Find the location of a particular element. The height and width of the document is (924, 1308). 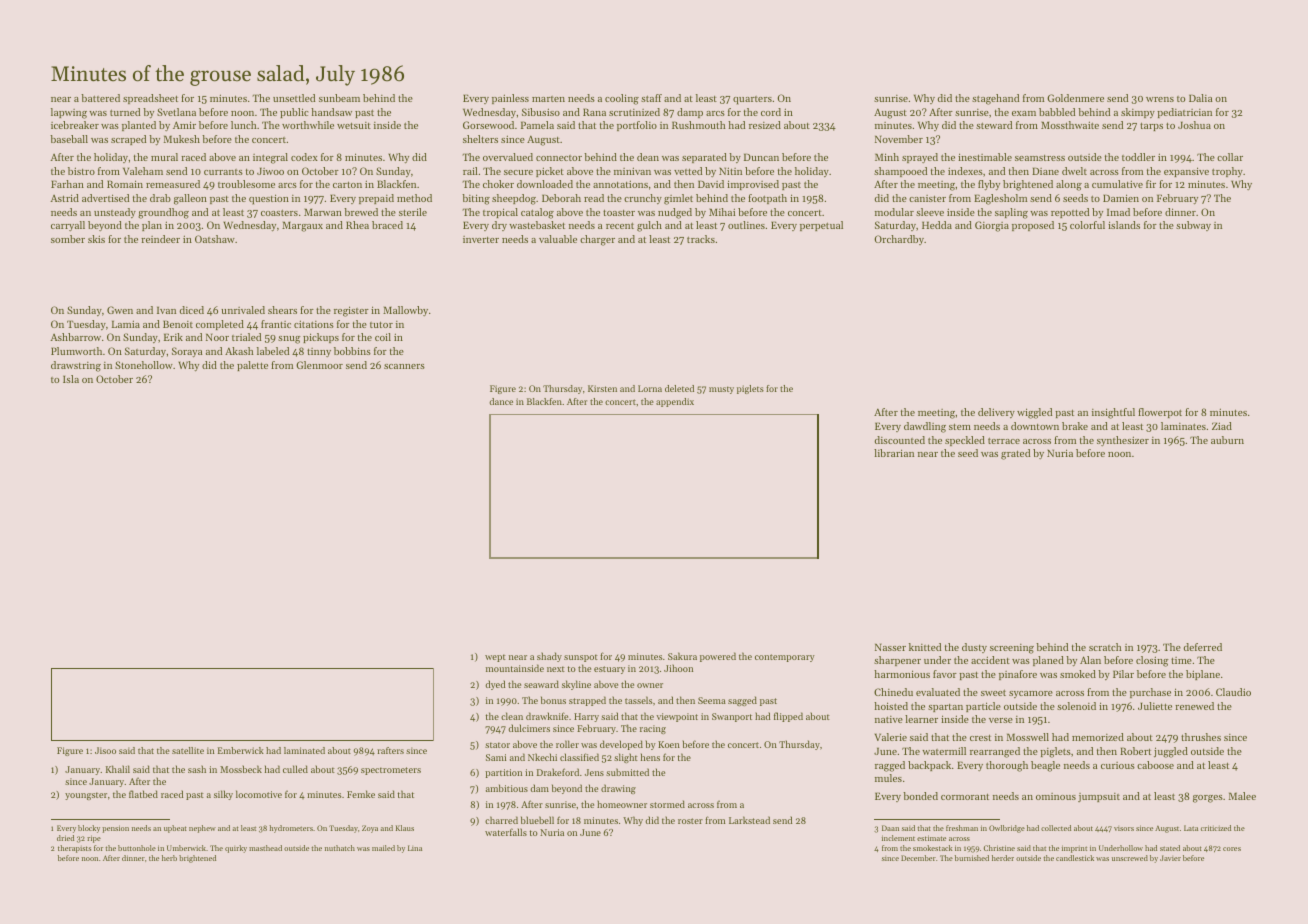

ominous is located at coordinates (1056, 796).
